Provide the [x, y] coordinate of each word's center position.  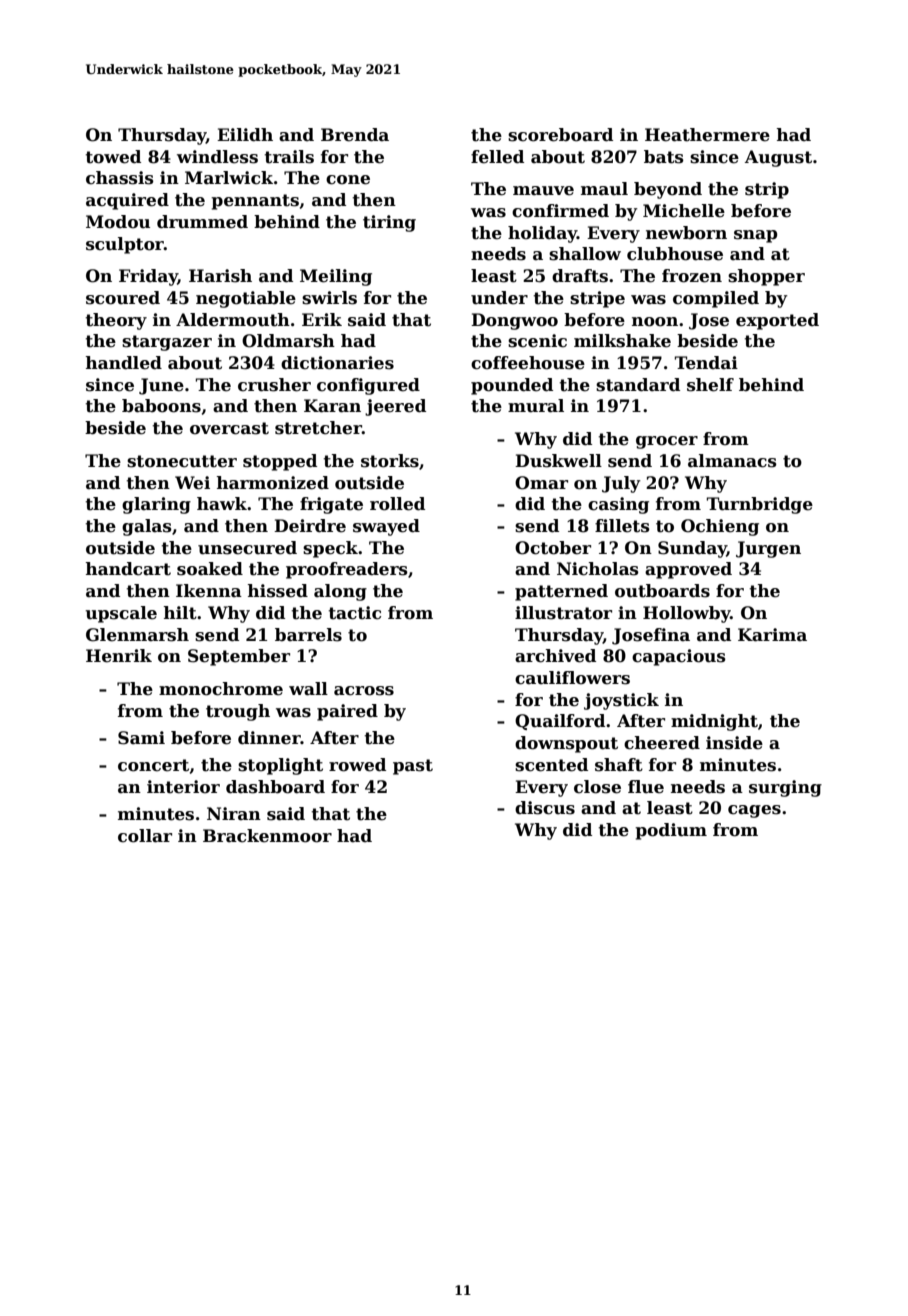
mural [536, 406]
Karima [772, 635]
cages [754, 811]
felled [497, 157]
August [778, 158]
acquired [127, 201]
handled [123, 363]
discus [545, 808]
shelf [710, 385]
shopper [766, 277]
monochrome [221, 689]
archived [555, 656]
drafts [580, 276]
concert [153, 765]
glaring [156, 505]
